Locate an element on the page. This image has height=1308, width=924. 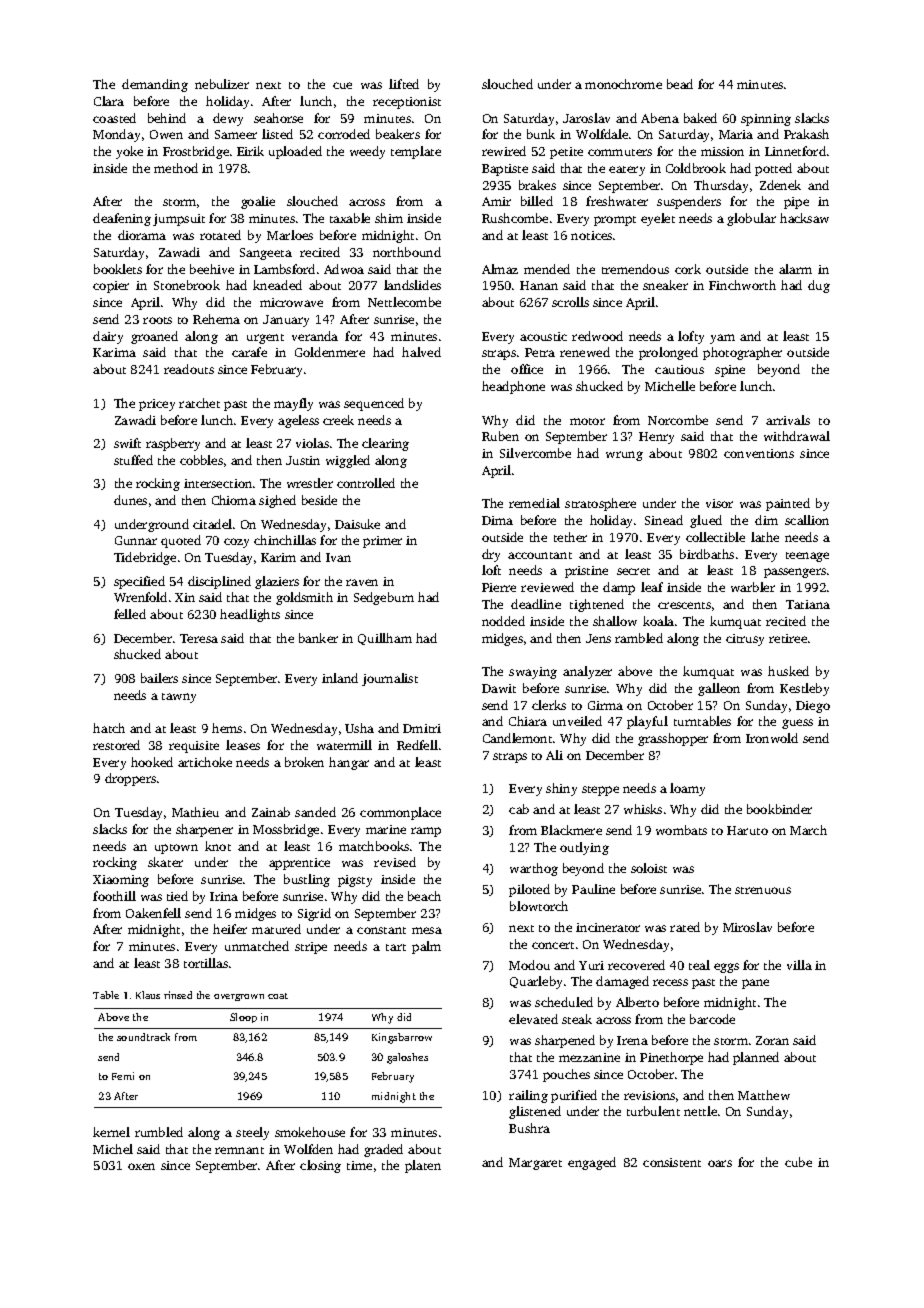
closing is located at coordinates (320, 1166).
